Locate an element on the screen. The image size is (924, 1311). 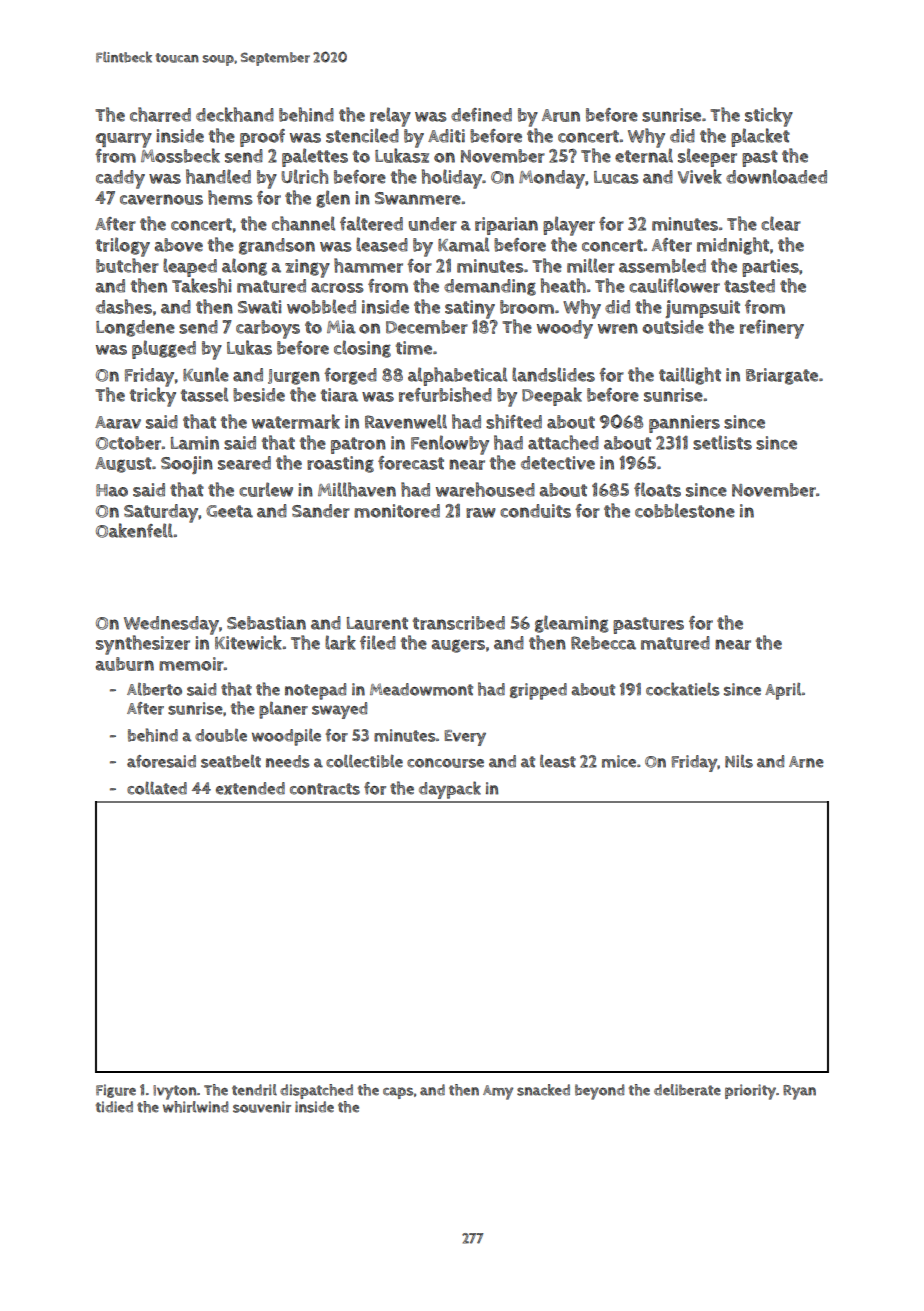
tidied is located at coordinates (114, 1107).
